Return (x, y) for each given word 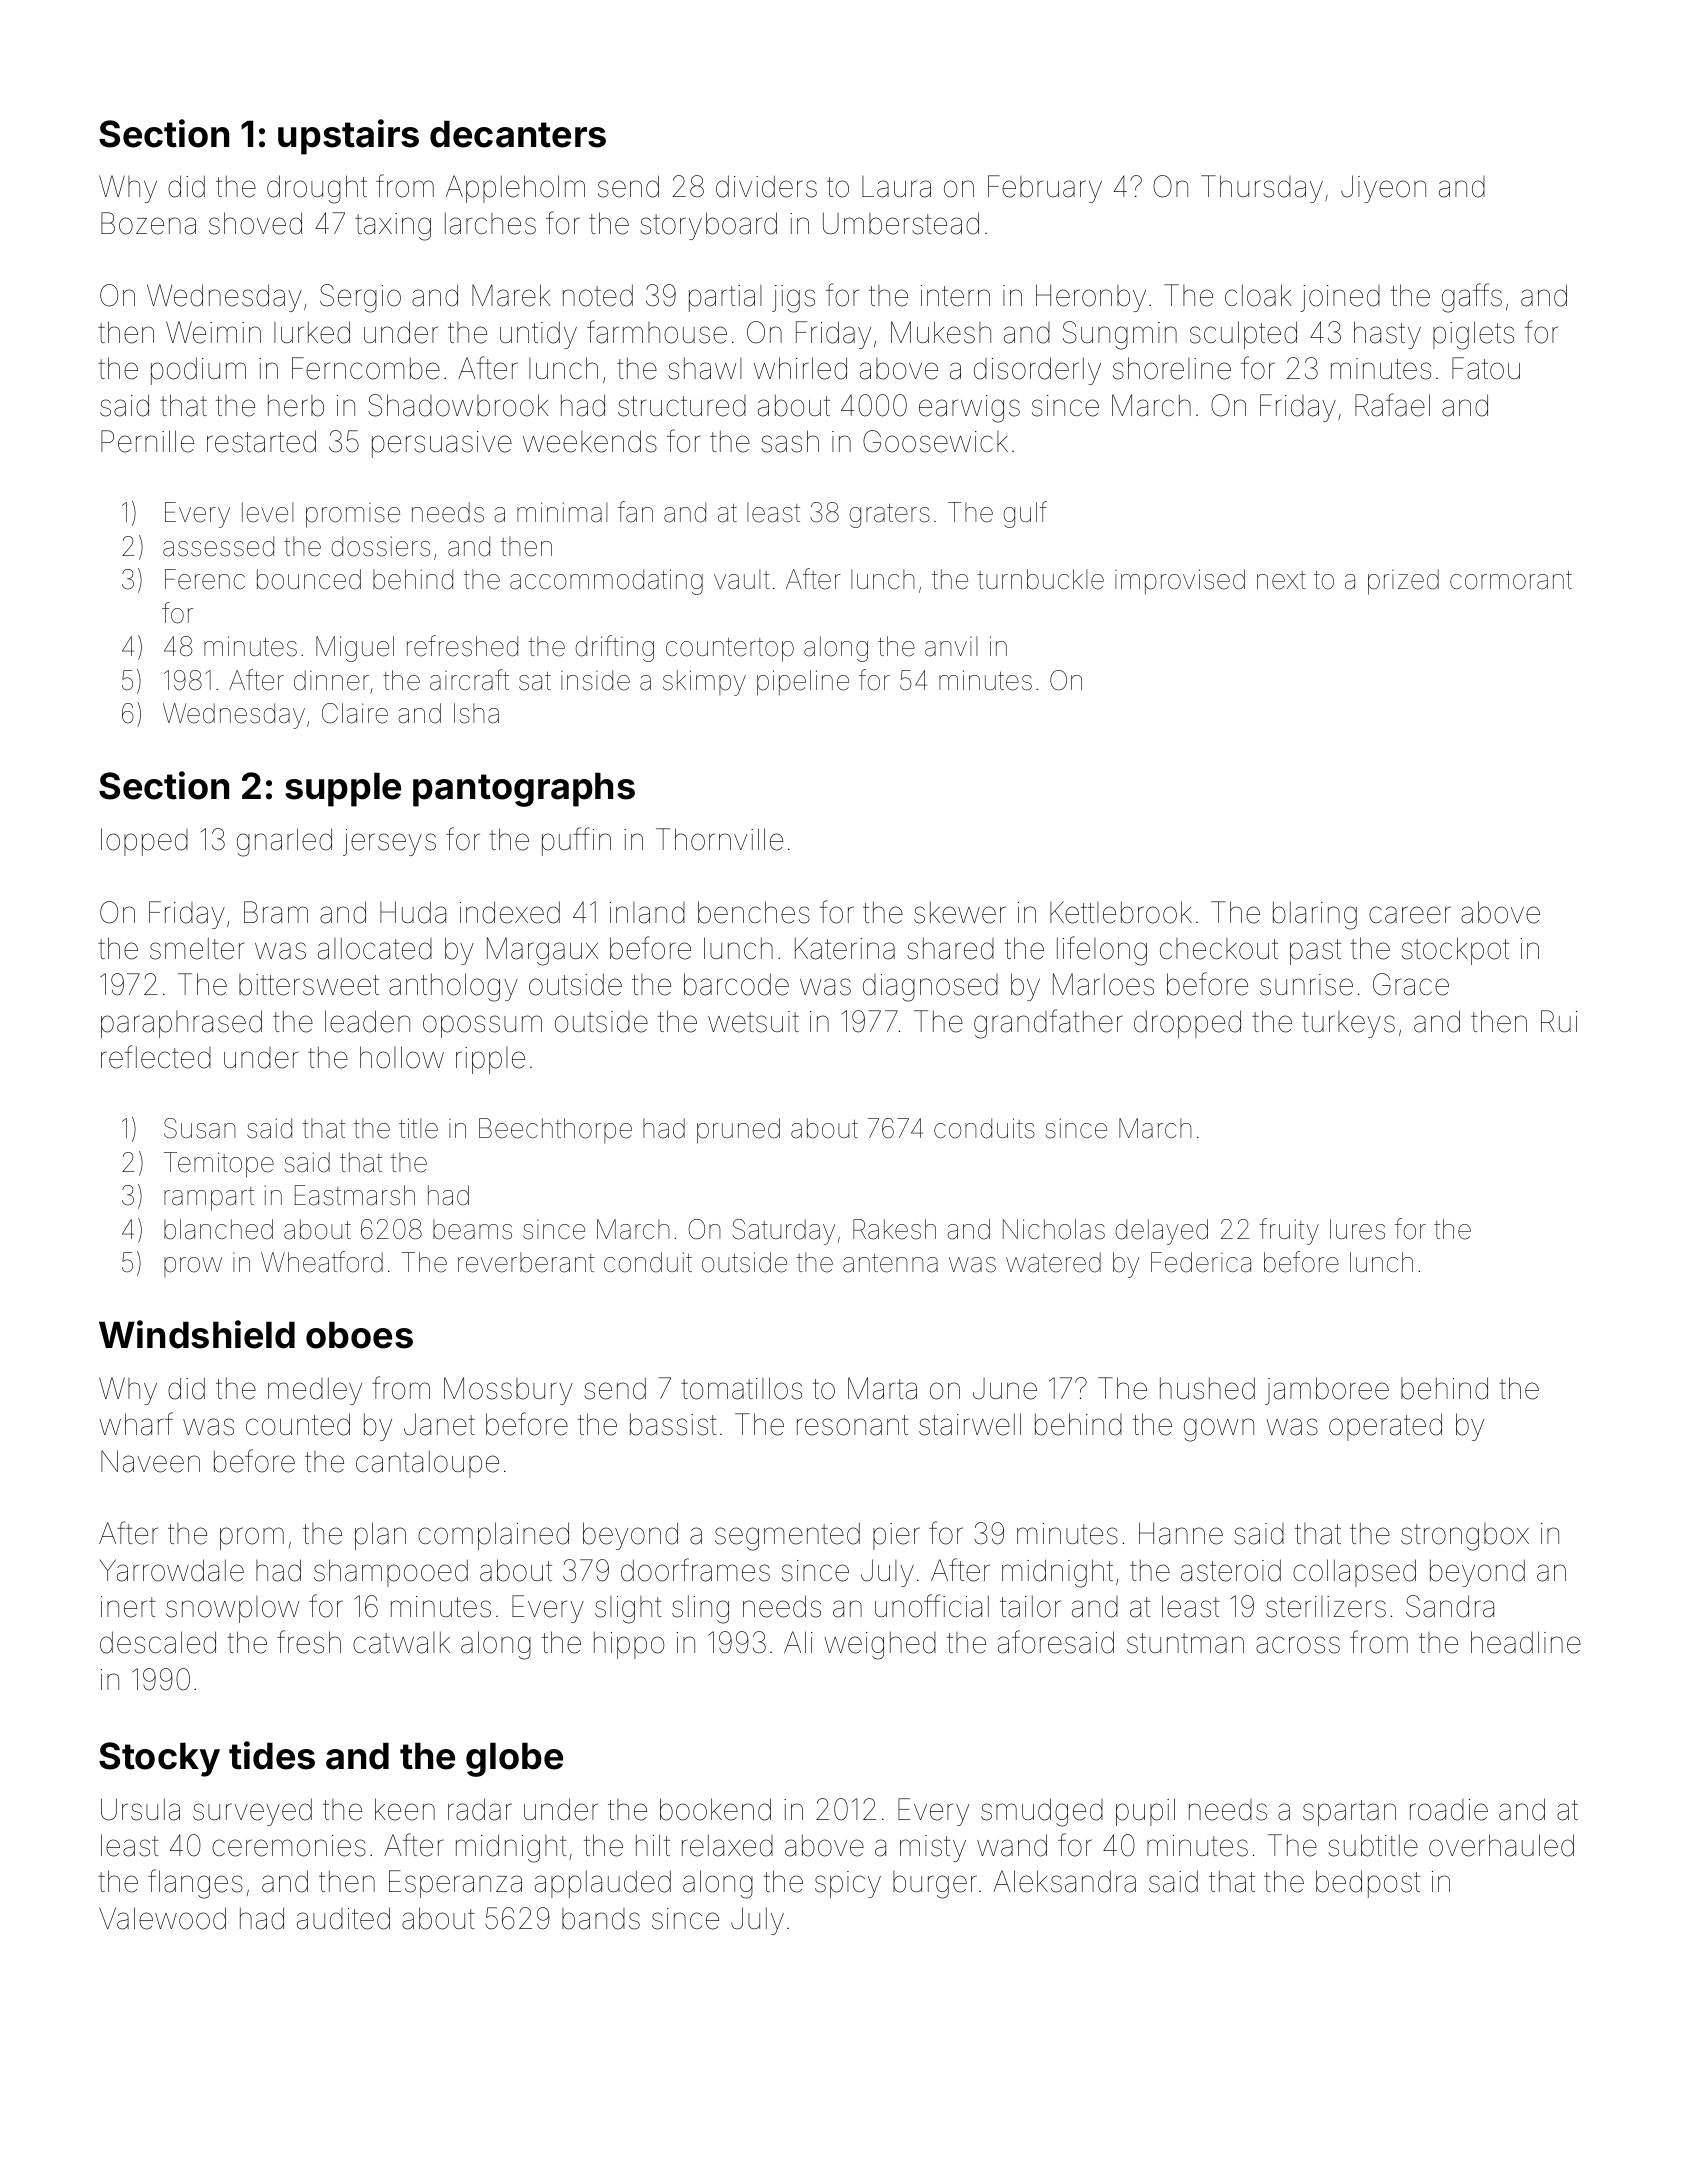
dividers (766, 186)
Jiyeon (1383, 189)
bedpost (1368, 1884)
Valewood (162, 1918)
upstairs (348, 137)
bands (601, 1919)
